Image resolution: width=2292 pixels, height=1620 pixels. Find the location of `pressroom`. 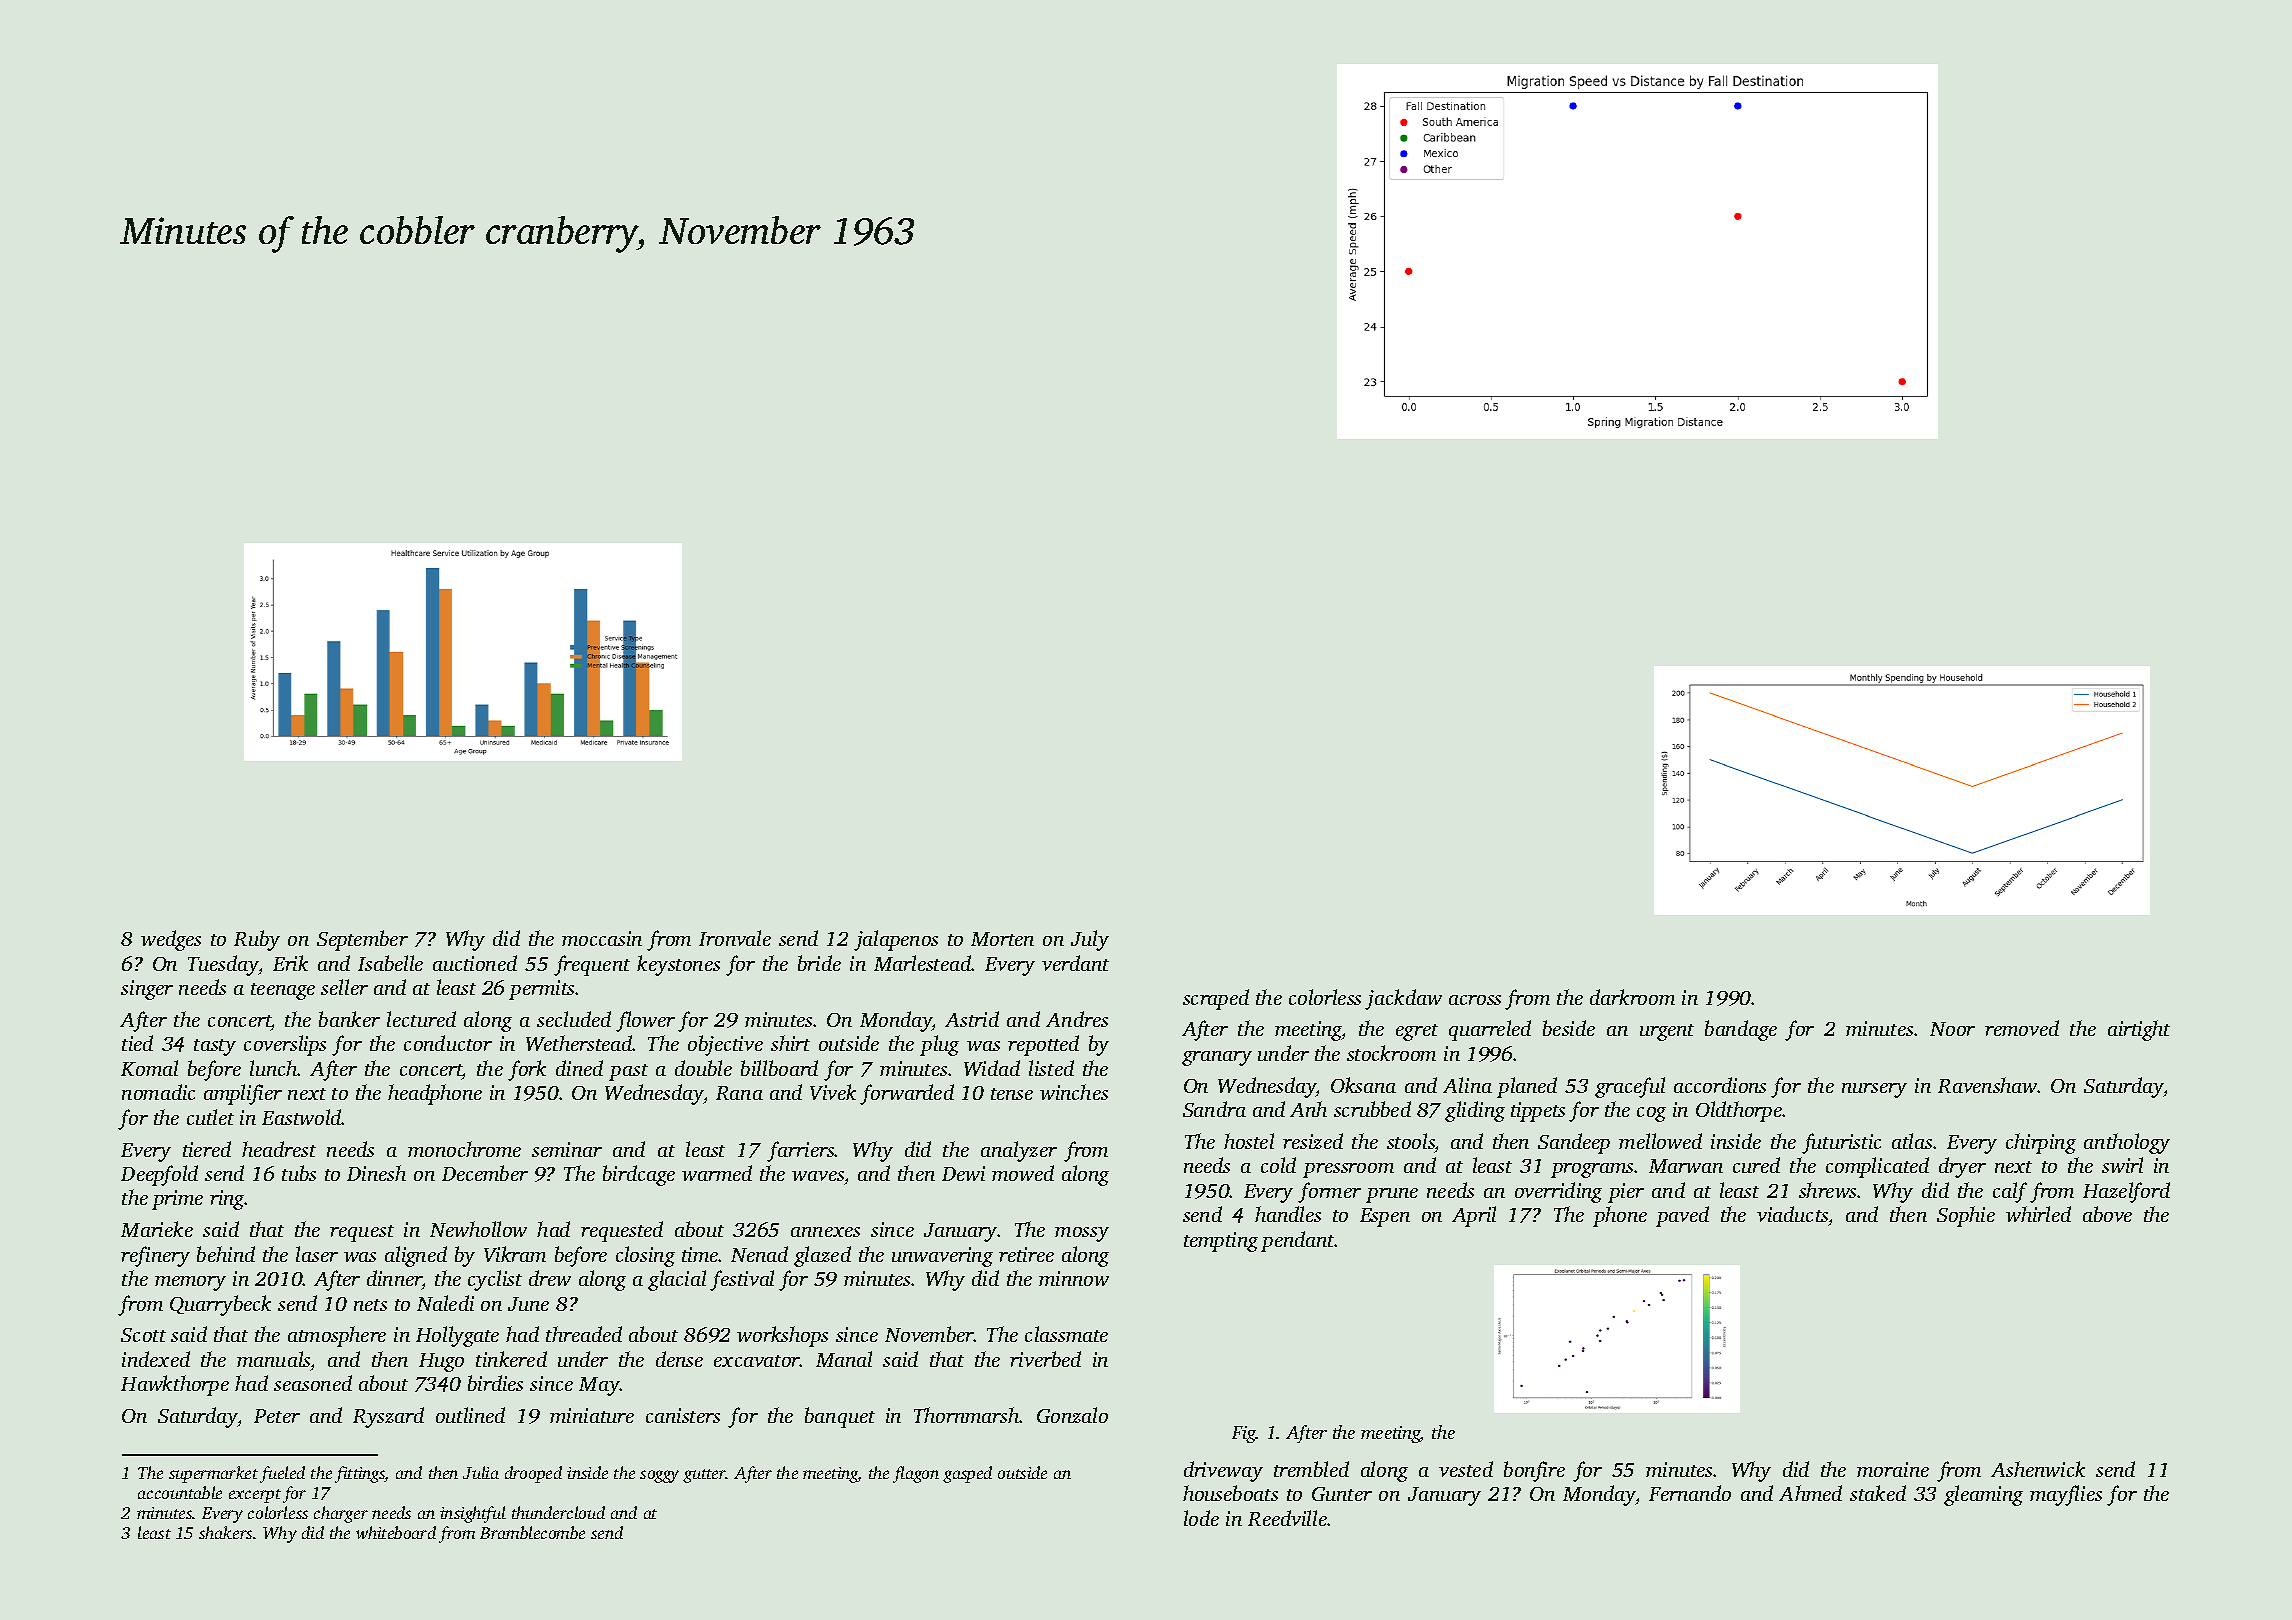

pressroom is located at coordinates (1348, 1170).
